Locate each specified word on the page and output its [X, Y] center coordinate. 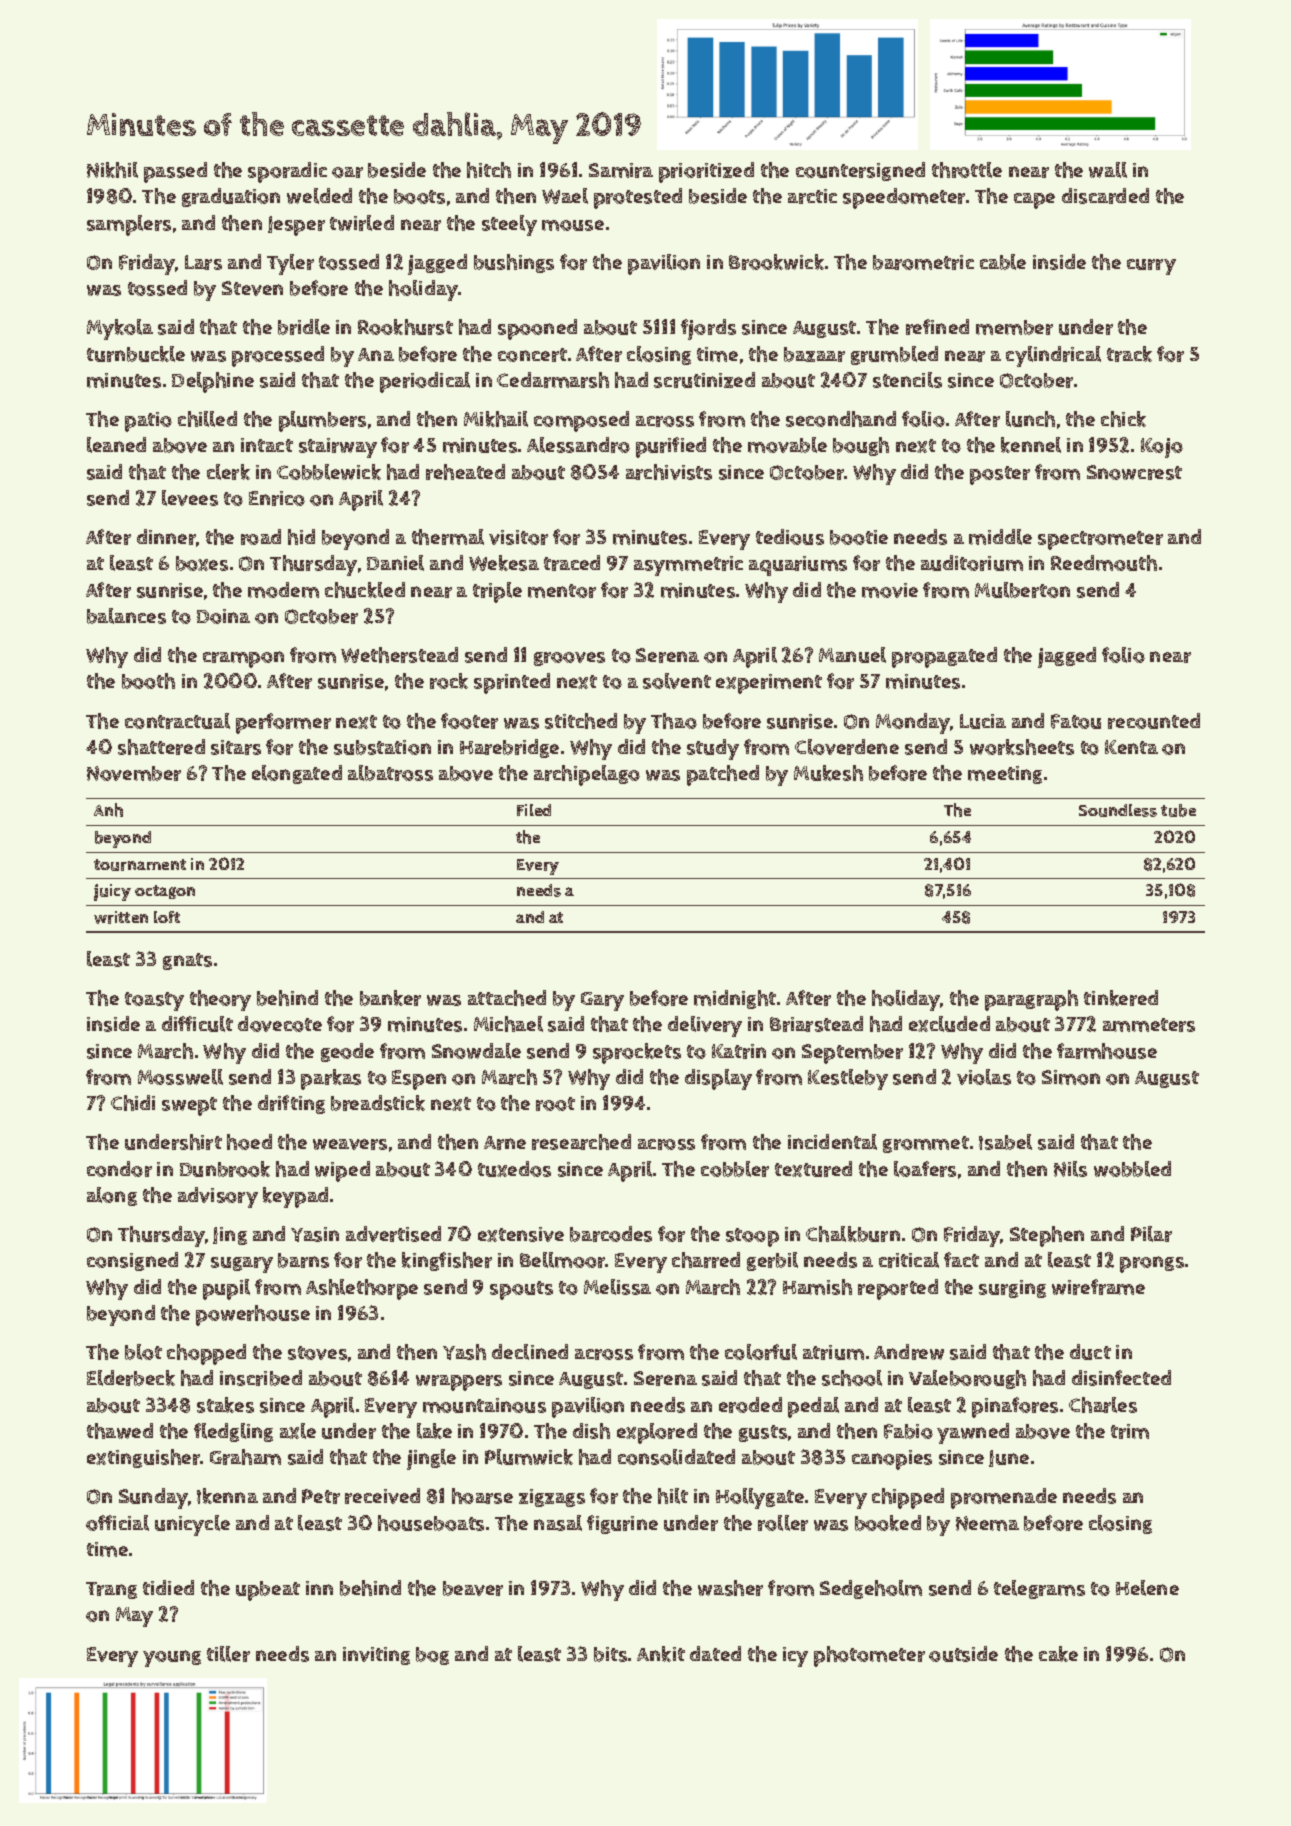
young [172, 1658]
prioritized [706, 172]
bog [432, 1656]
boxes [202, 563]
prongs [1152, 1264]
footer [469, 721]
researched [581, 1142]
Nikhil [112, 170]
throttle [967, 170]
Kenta [1131, 747]
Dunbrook [225, 1169]
